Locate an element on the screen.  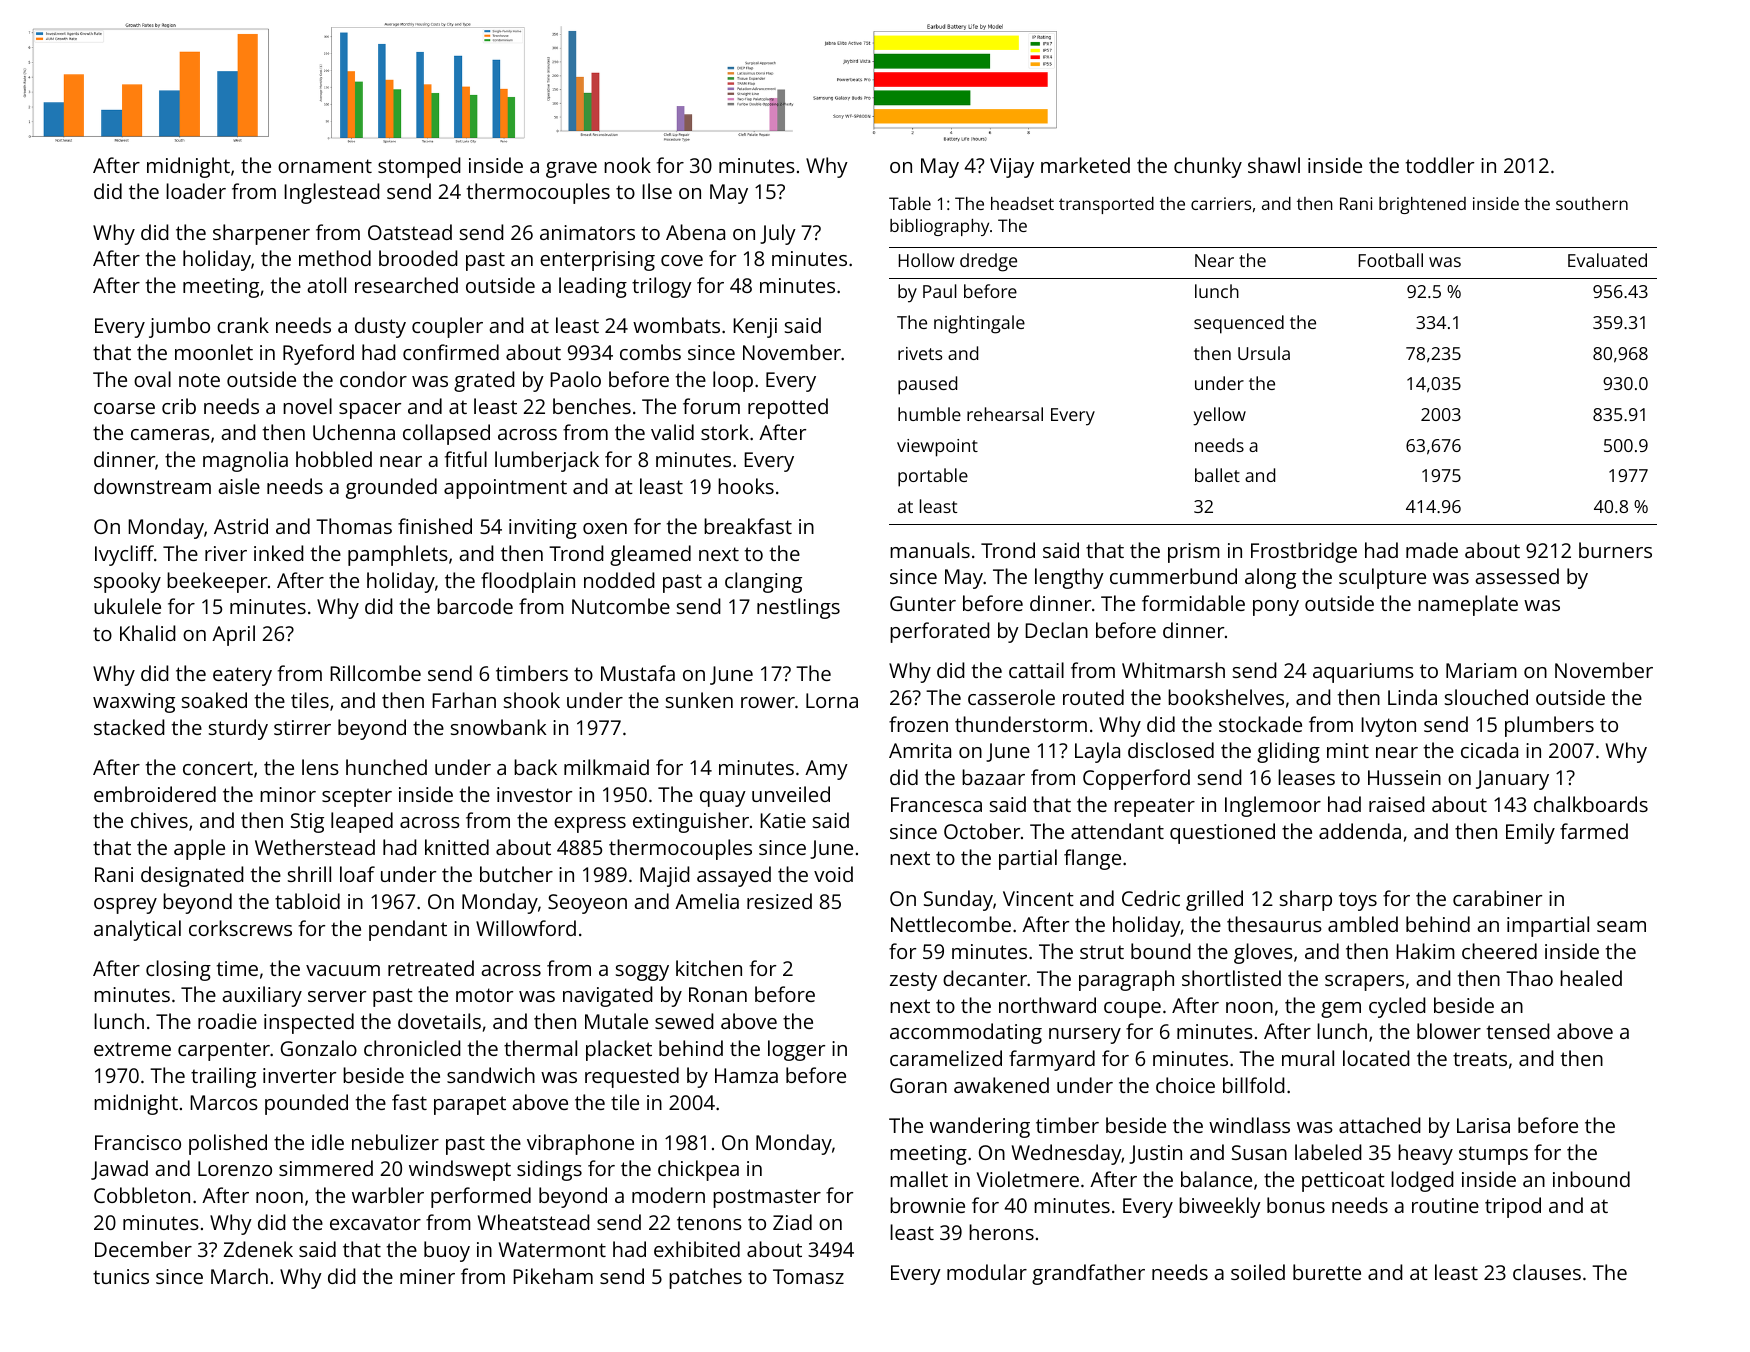
coarse is located at coordinates (124, 408).
